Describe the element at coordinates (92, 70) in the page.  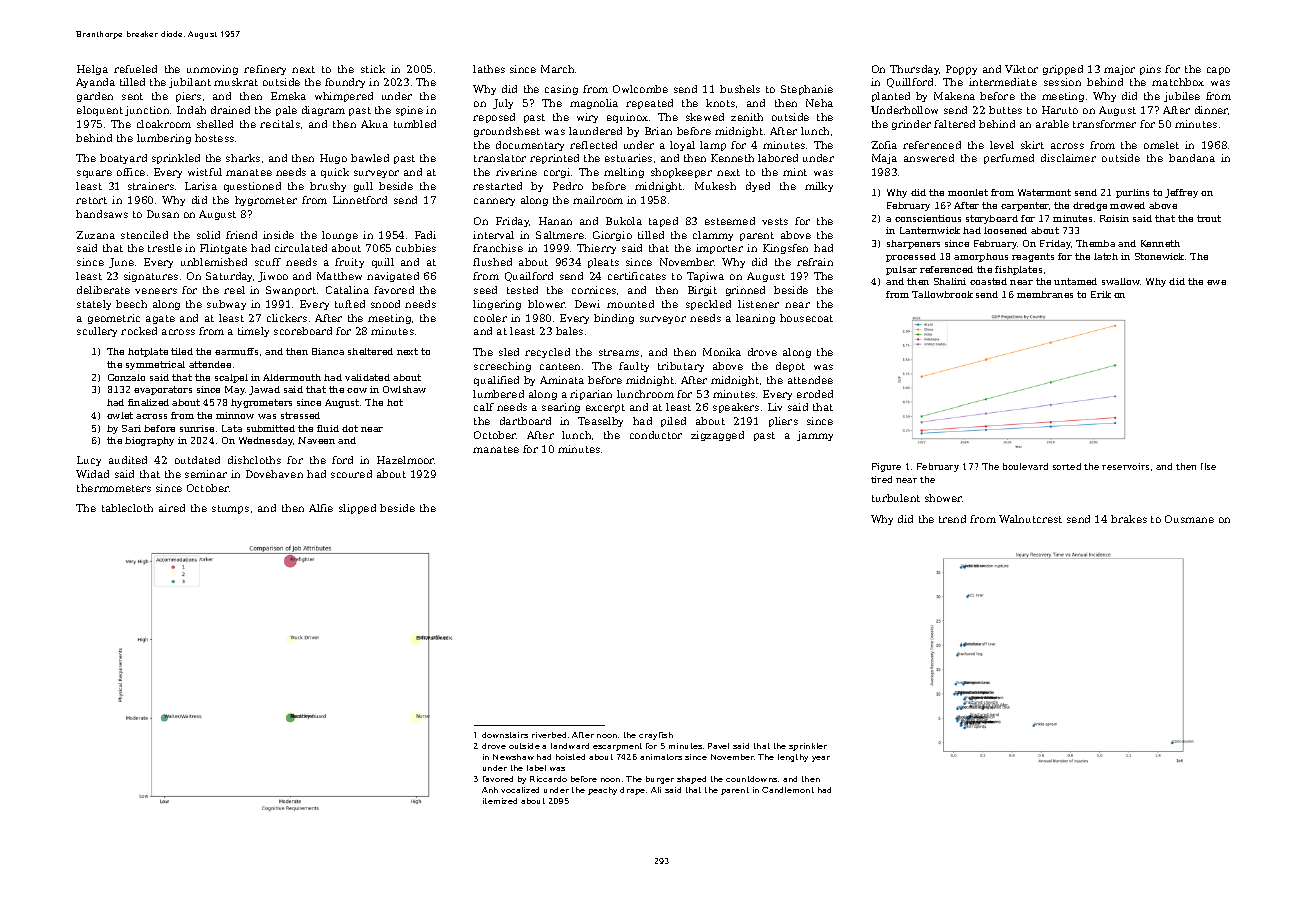
I see `Helga` at that location.
